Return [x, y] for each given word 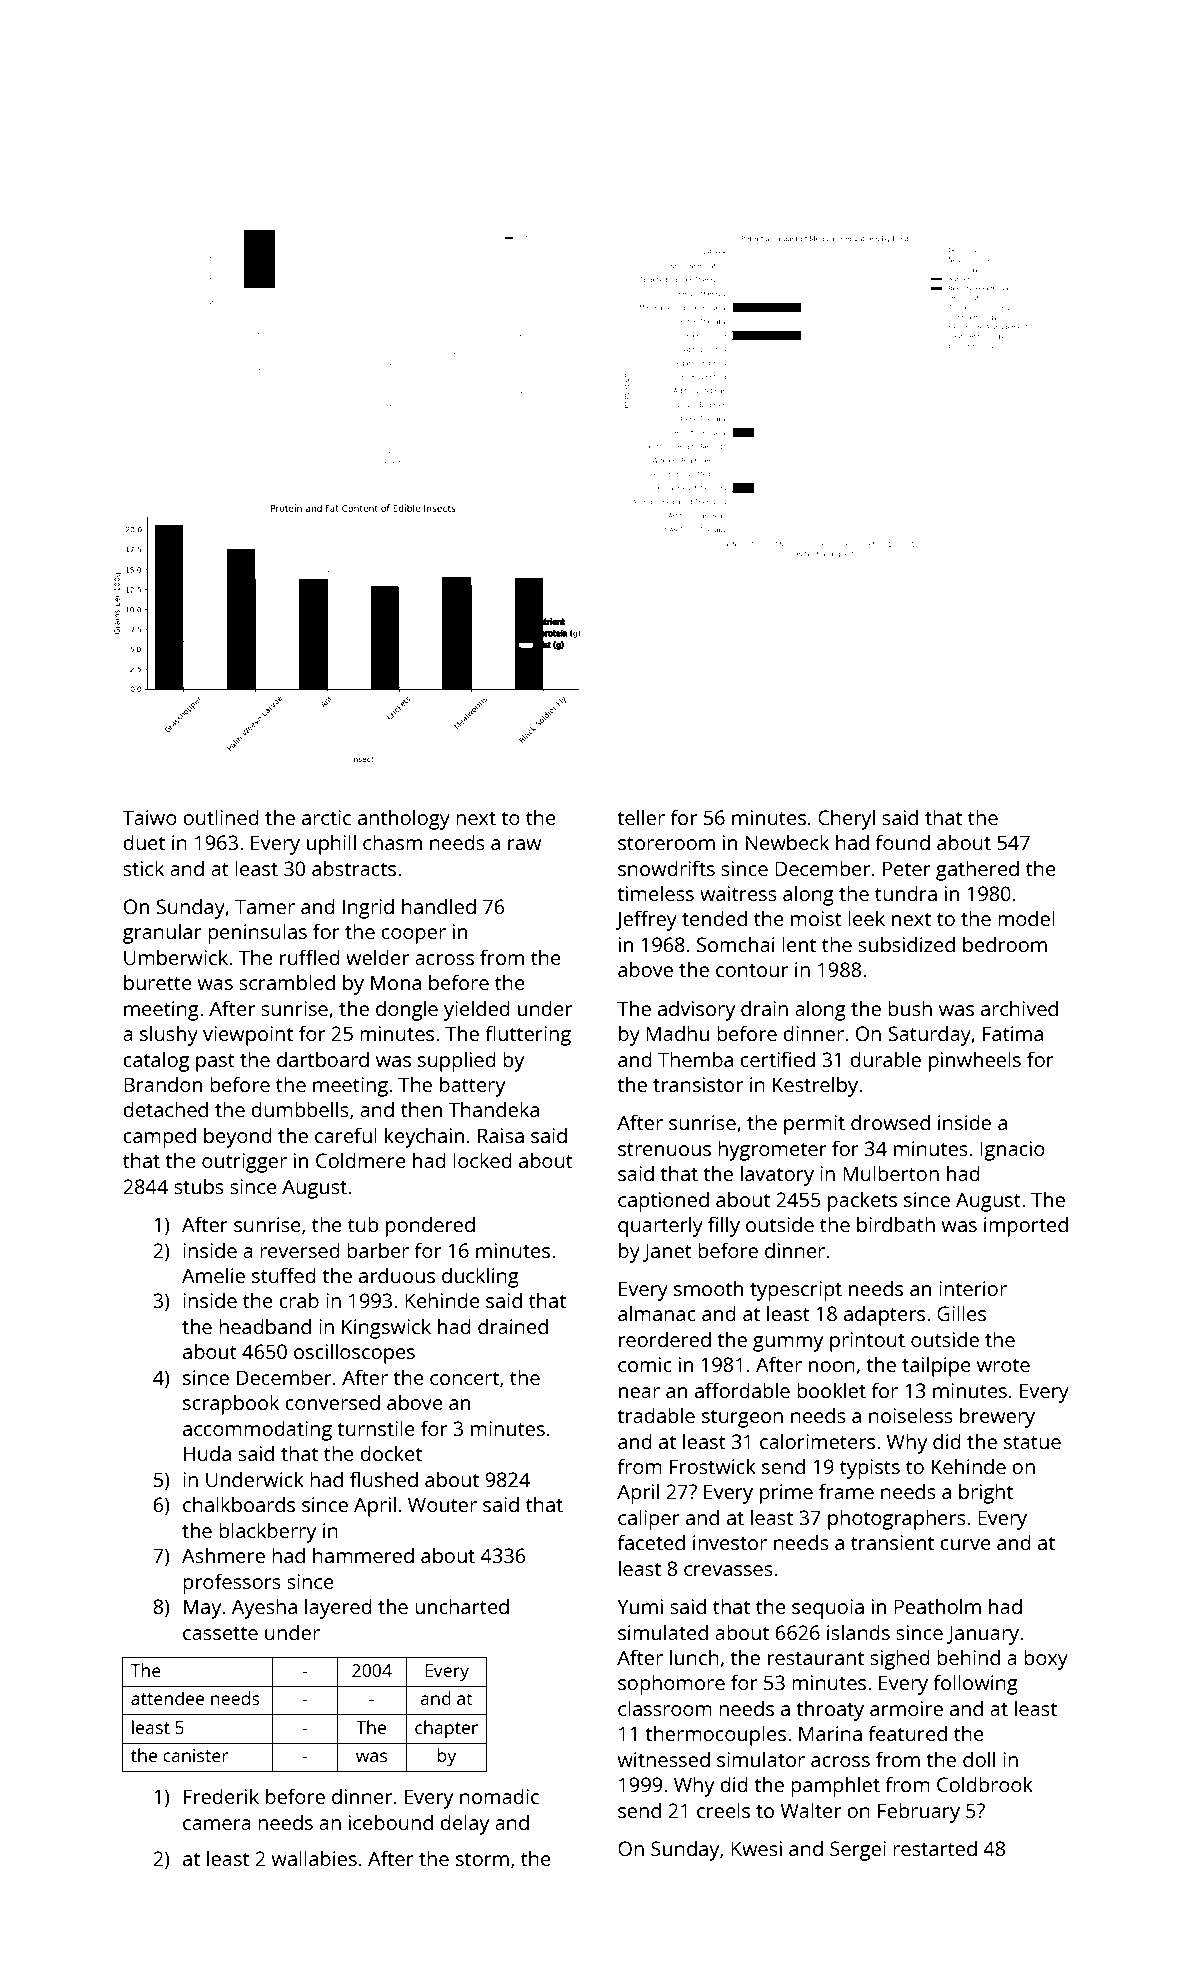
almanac [657, 1313]
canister [195, 1755]
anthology [404, 819]
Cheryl [846, 819]
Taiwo [150, 817]
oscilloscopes [354, 1353]
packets [862, 1201]
